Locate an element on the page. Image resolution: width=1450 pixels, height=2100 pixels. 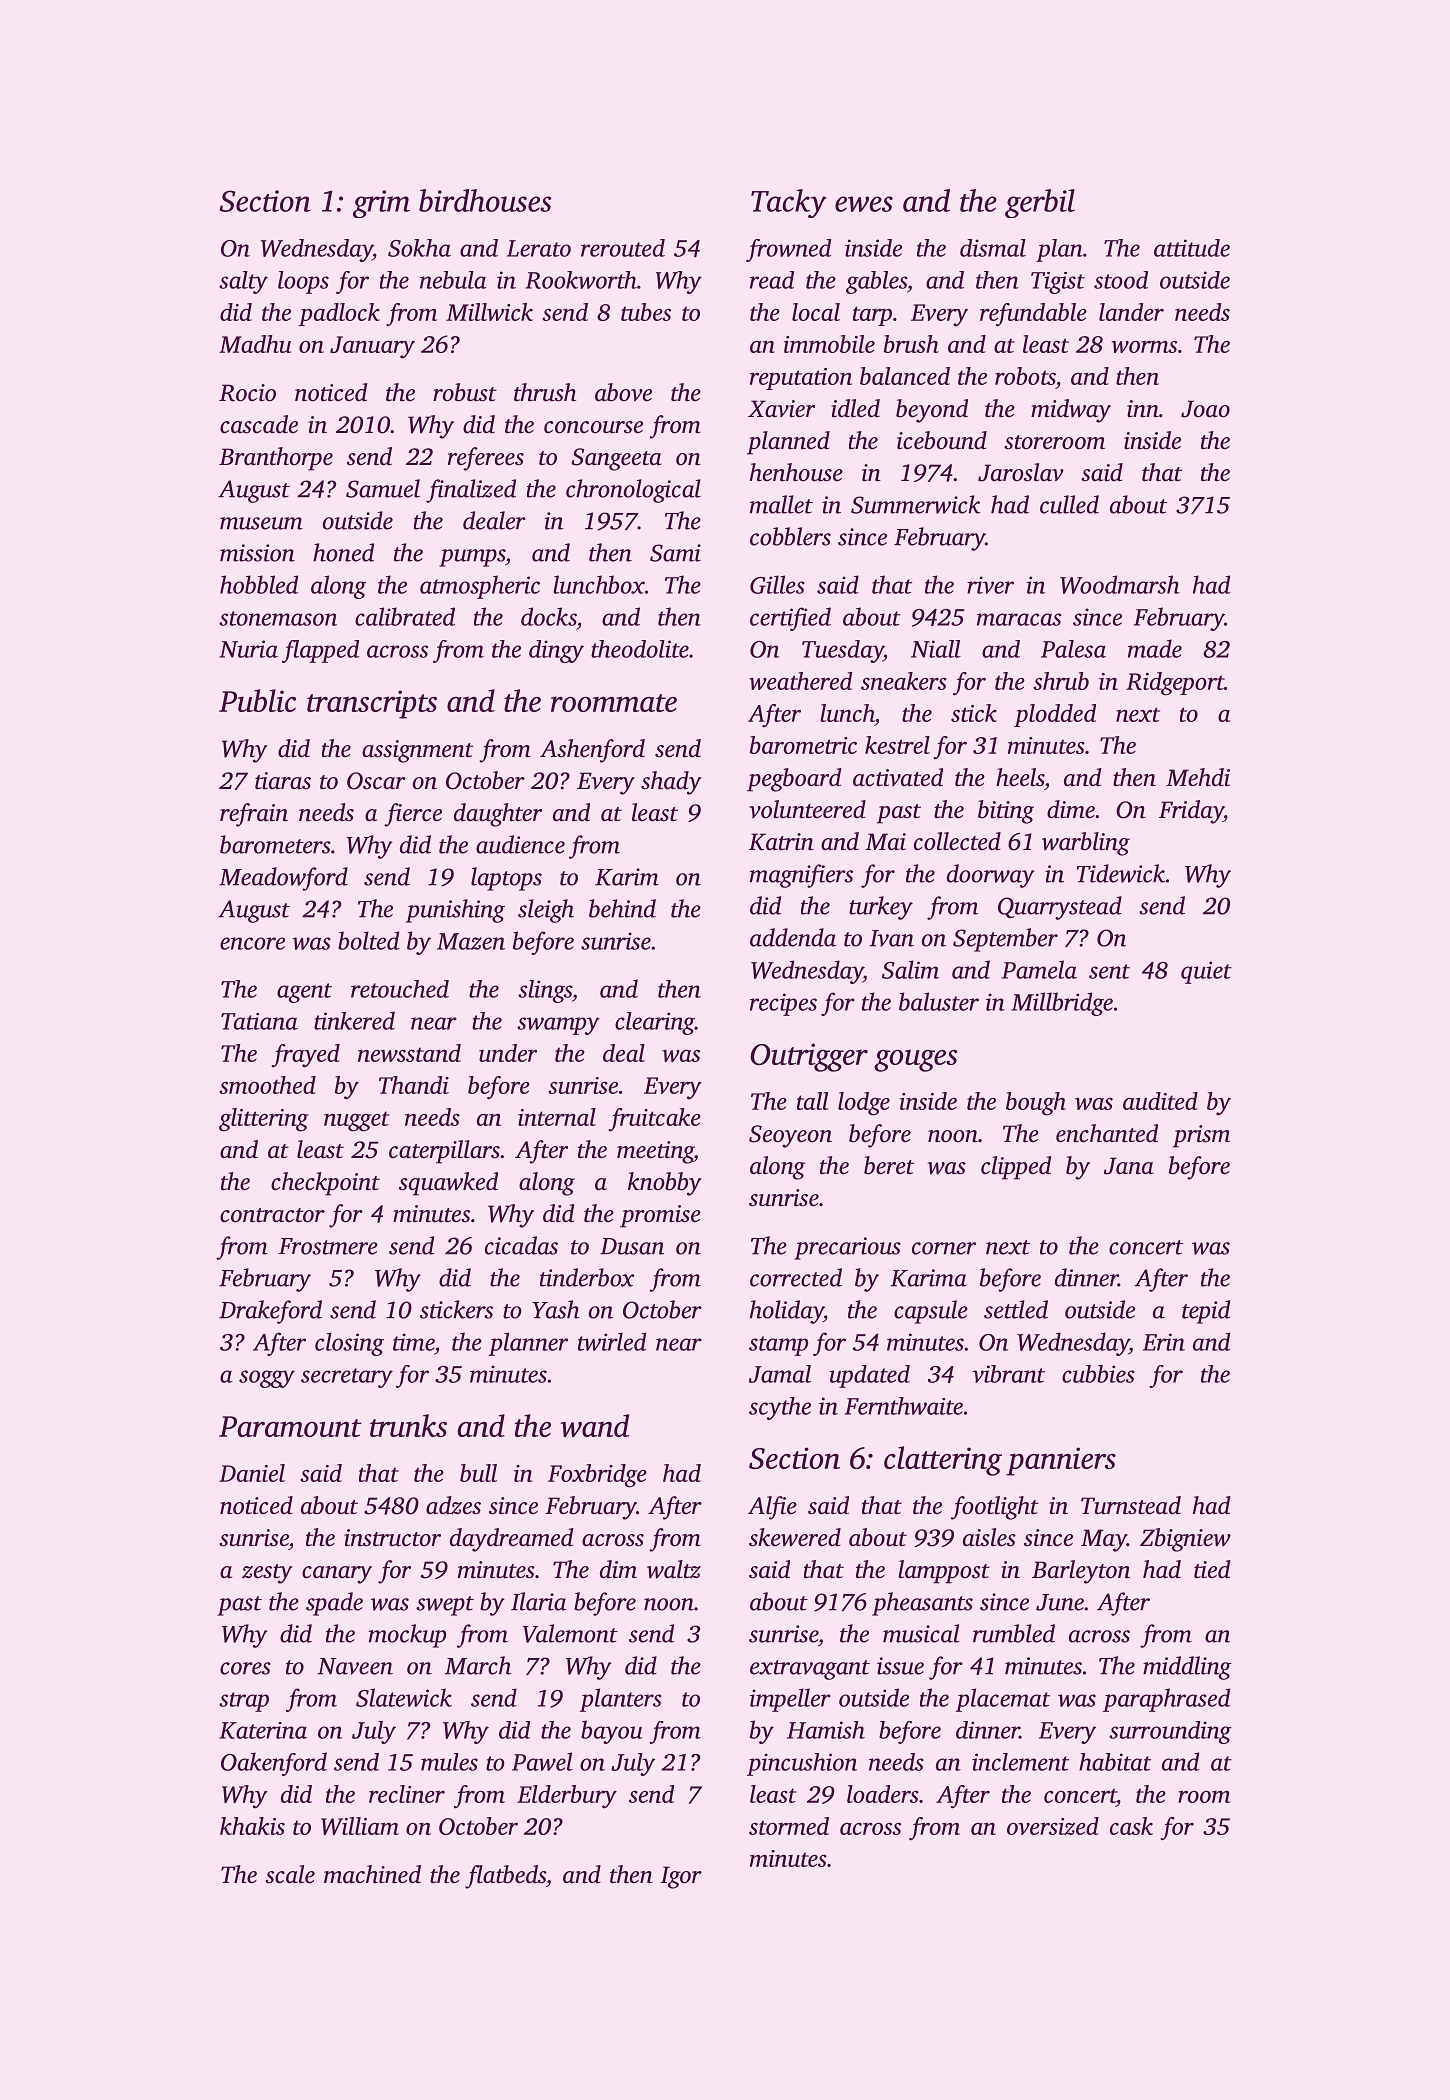
Sokha is located at coordinates (419, 248).
